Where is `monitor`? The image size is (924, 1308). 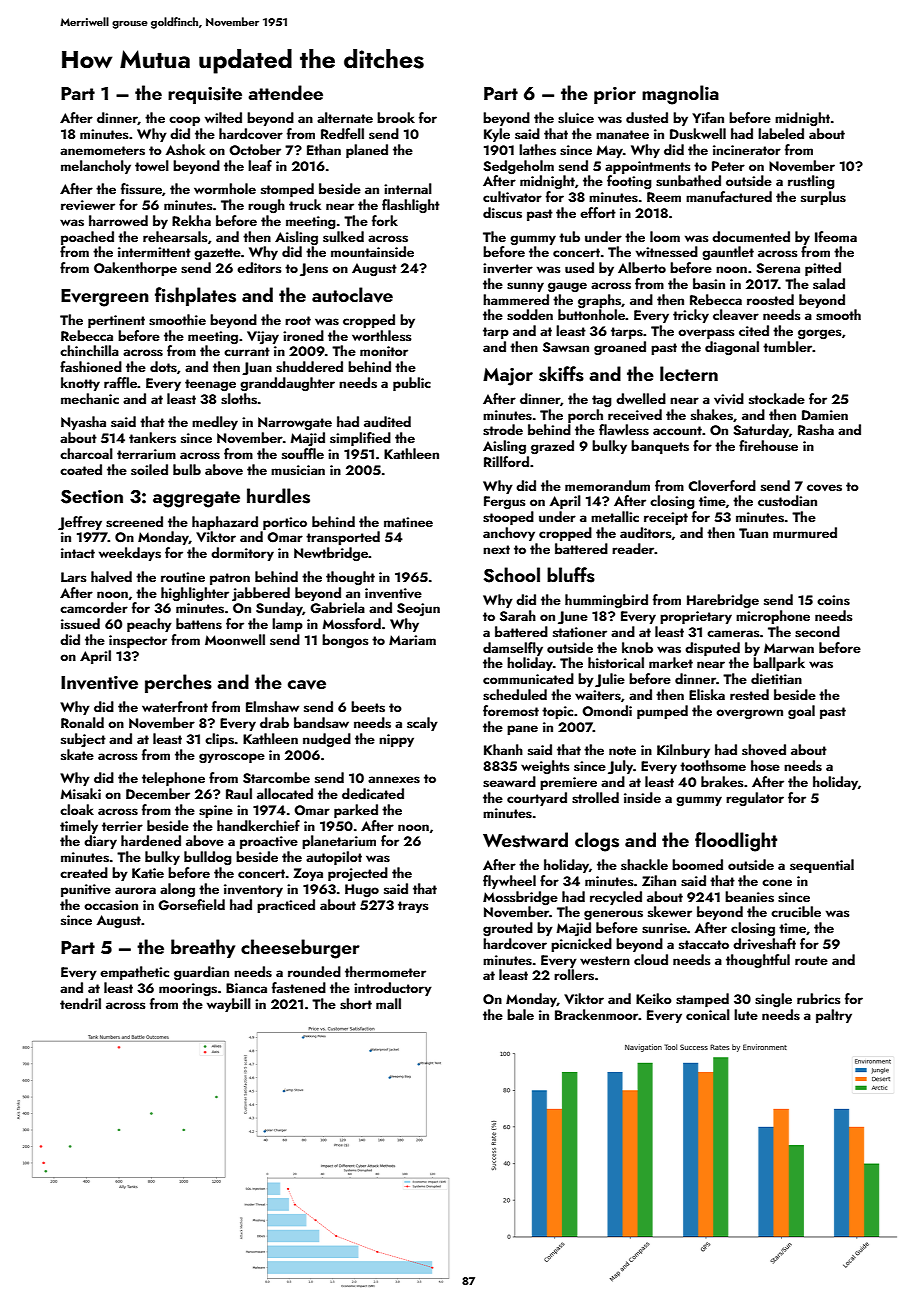
monitor is located at coordinates (384, 351).
